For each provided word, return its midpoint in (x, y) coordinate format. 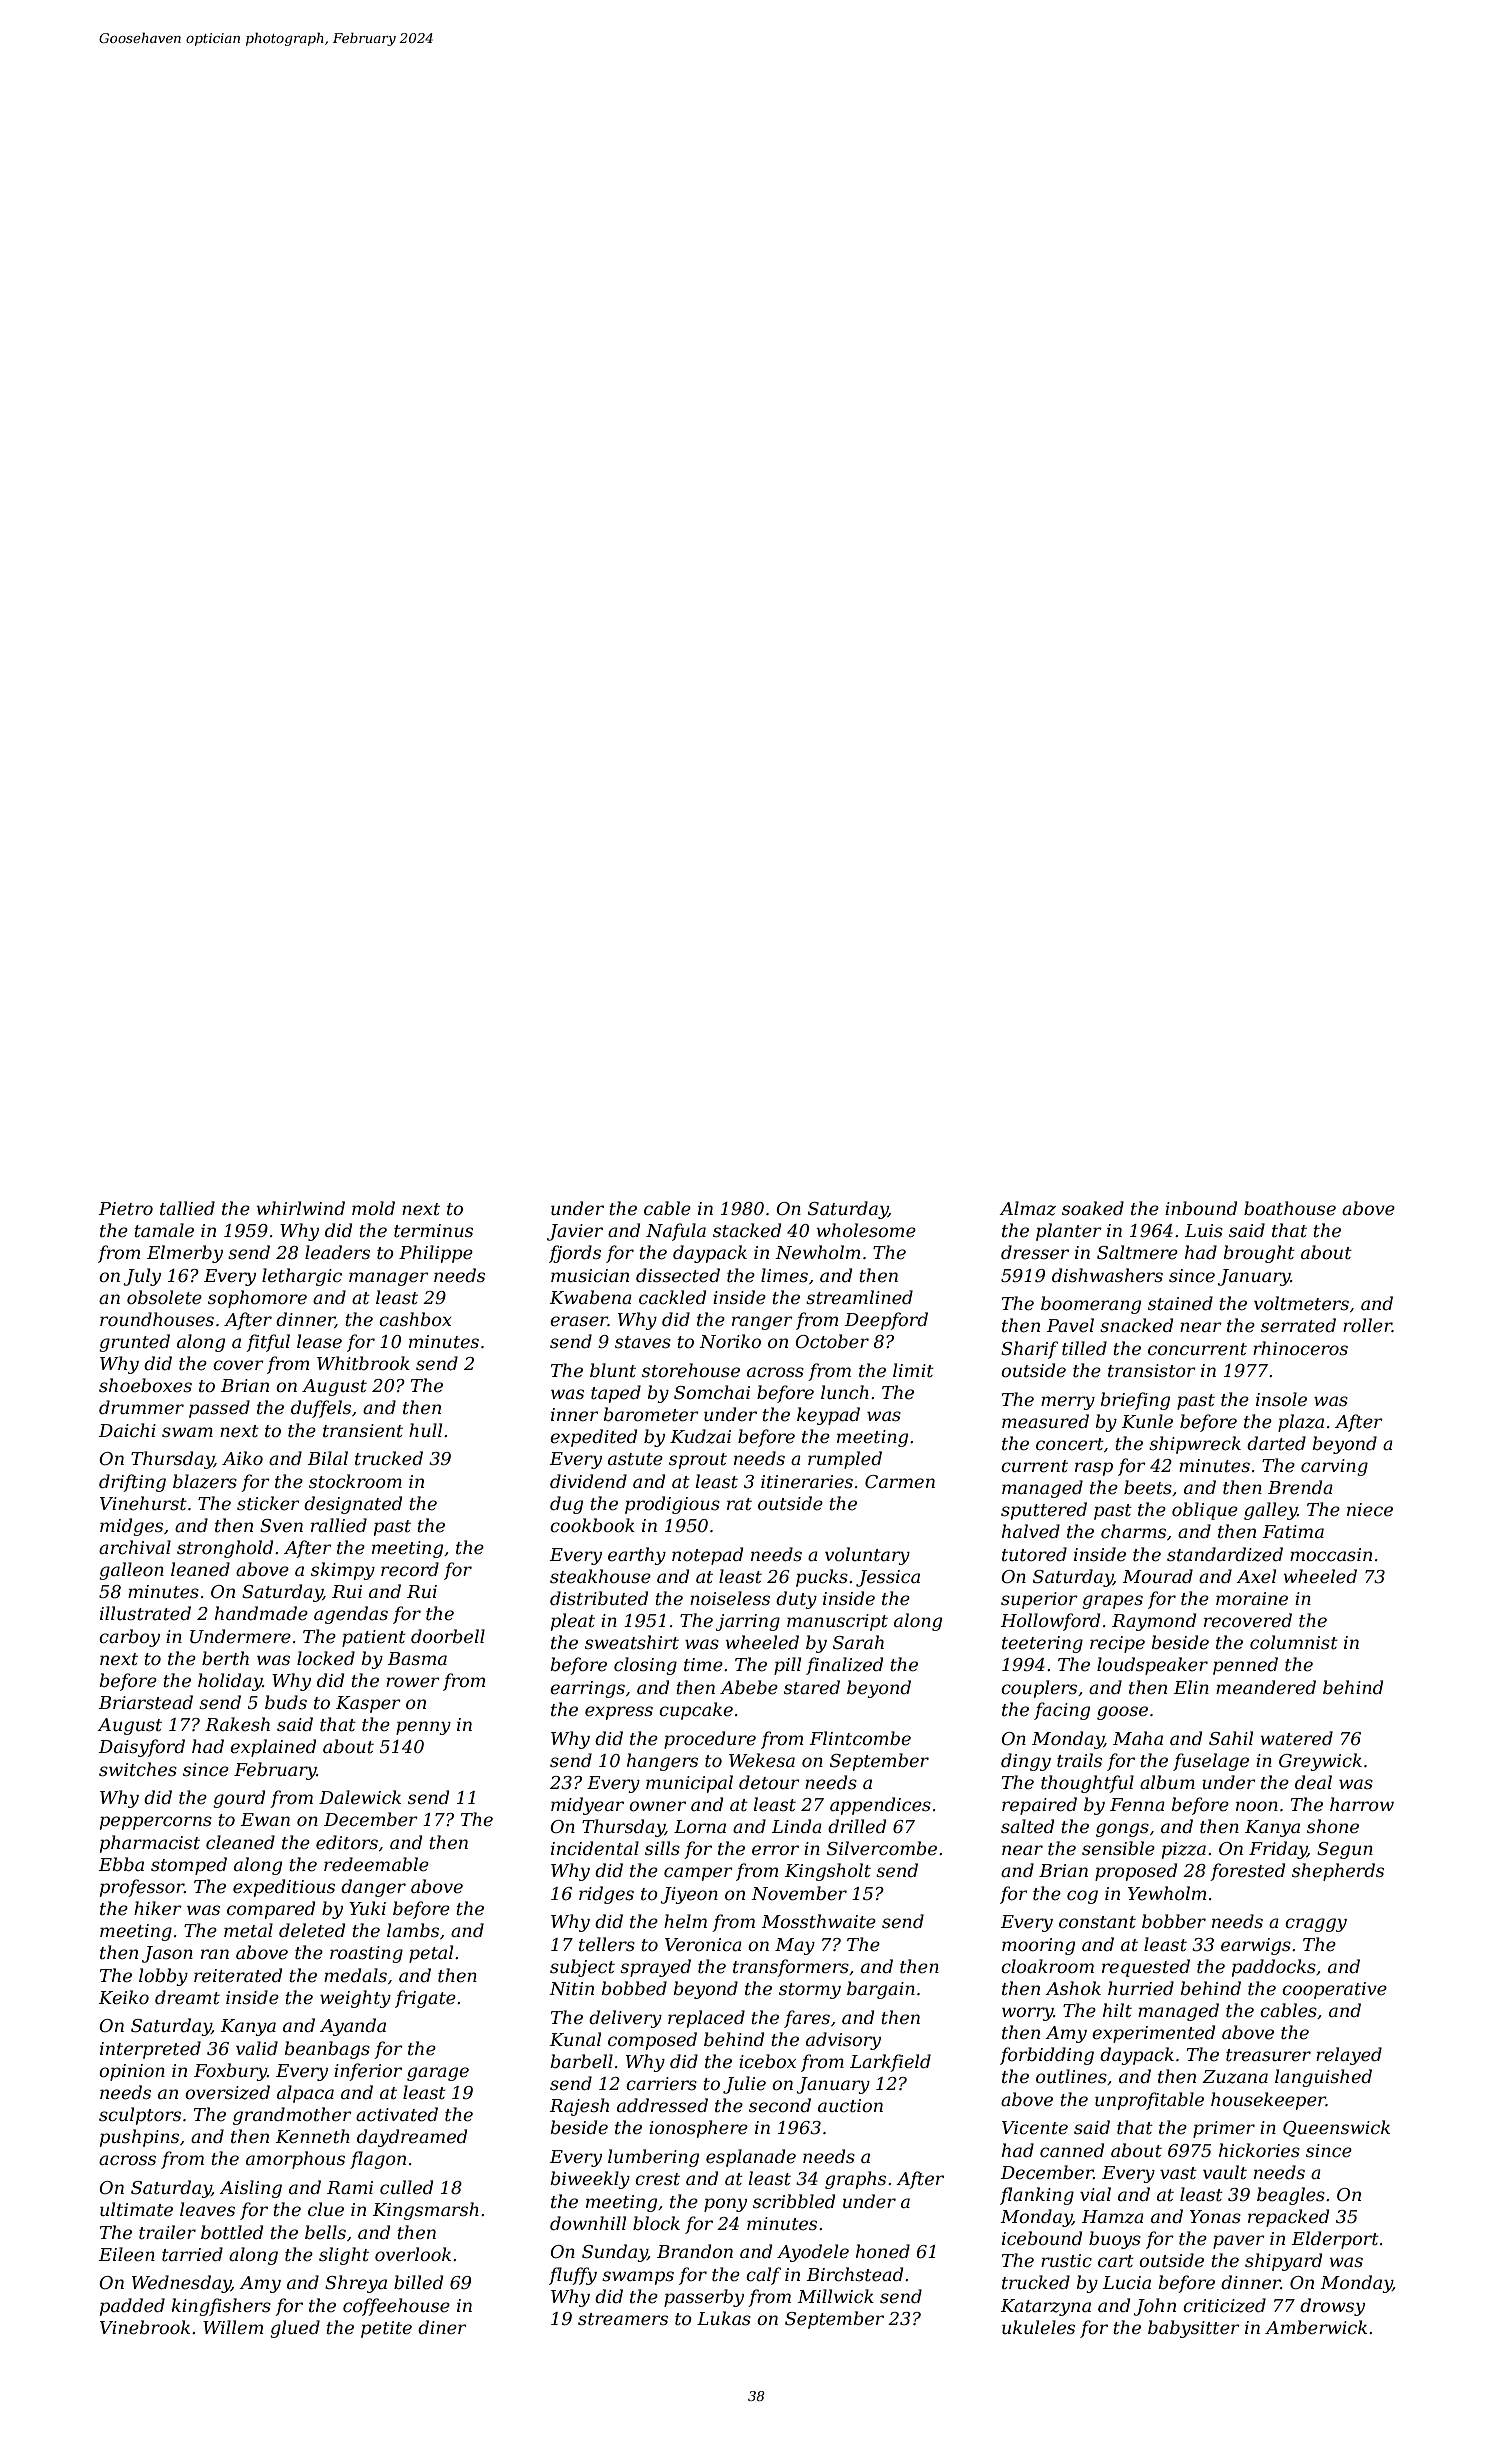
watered (1297, 1738)
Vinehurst (143, 1503)
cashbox (415, 1319)
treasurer (1268, 2055)
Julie (744, 2085)
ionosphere (698, 2129)
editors (347, 1842)
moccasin (1331, 1555)
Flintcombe (860, 1738)
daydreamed (412, 2138)
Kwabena (591, 1297)
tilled (1084, 1348)
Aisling (250, 2189)
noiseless (730, 1598)
